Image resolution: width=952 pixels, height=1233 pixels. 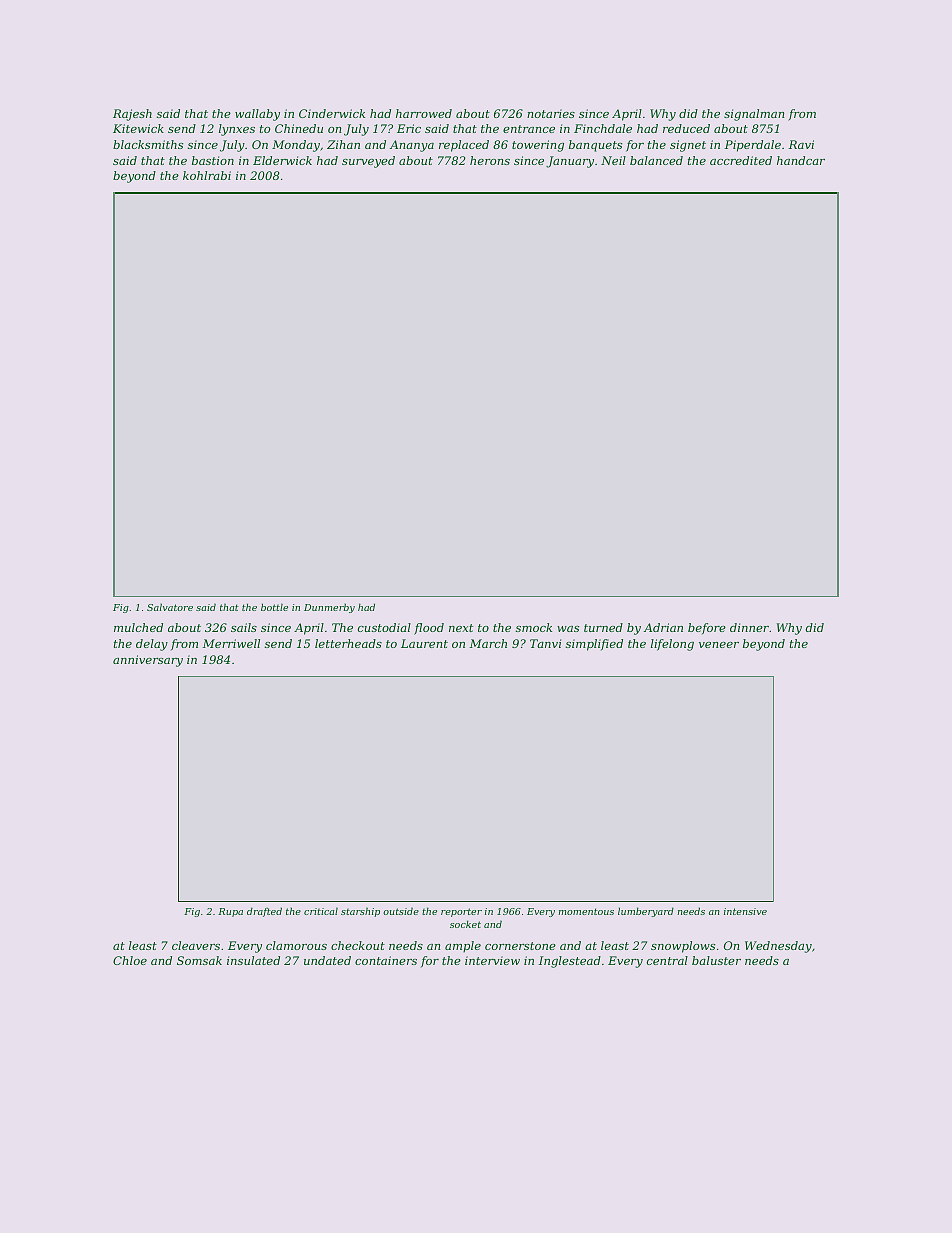 What do you see at coordinates (207, 175) in the page?
I see `kohlrabi` at bounding box center [207, 175].
